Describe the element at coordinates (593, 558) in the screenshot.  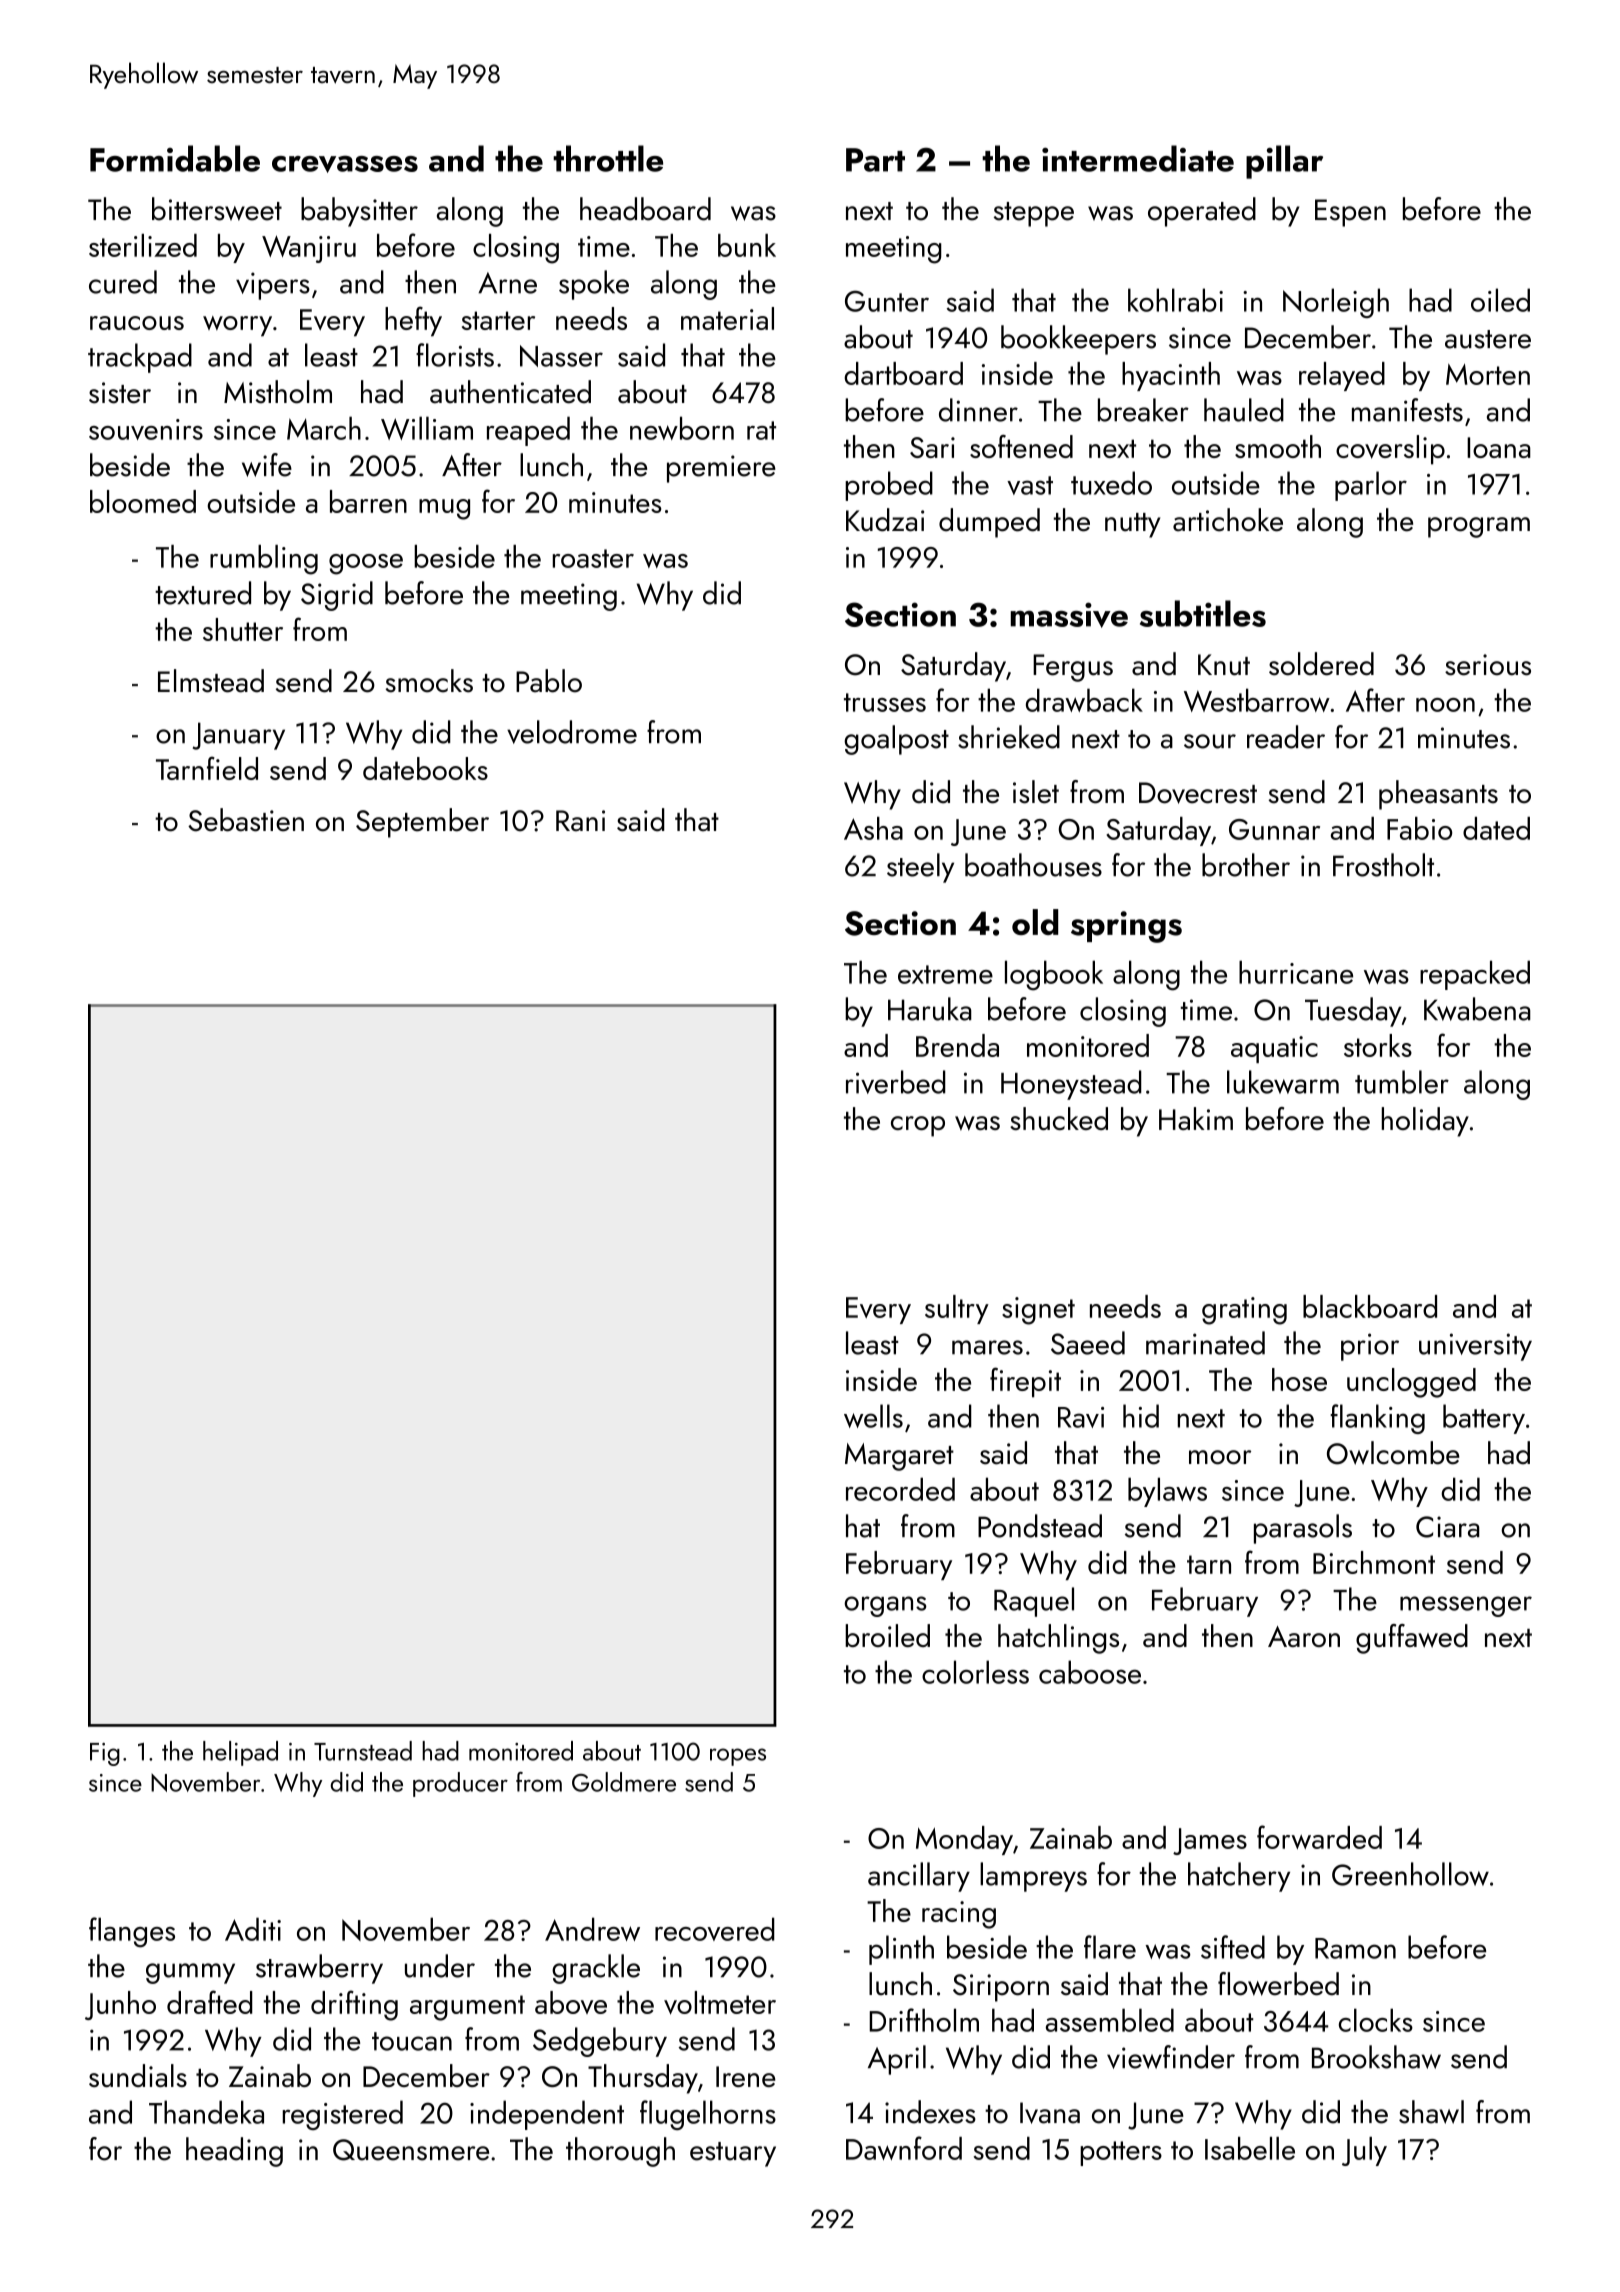
I see `roaster` at that location.
